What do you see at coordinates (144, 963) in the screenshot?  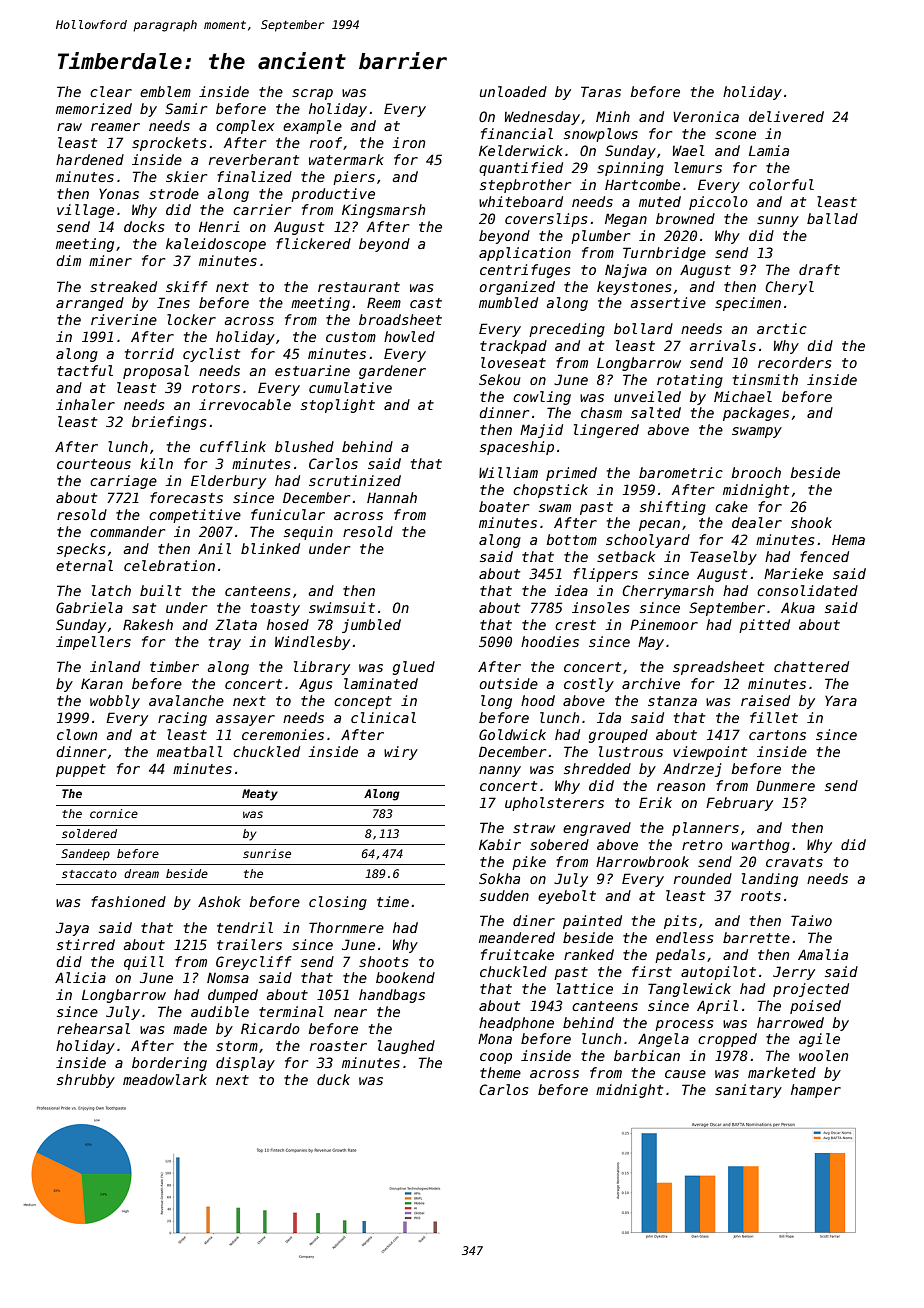 I see `quill` at bounding box center [144, 963].
